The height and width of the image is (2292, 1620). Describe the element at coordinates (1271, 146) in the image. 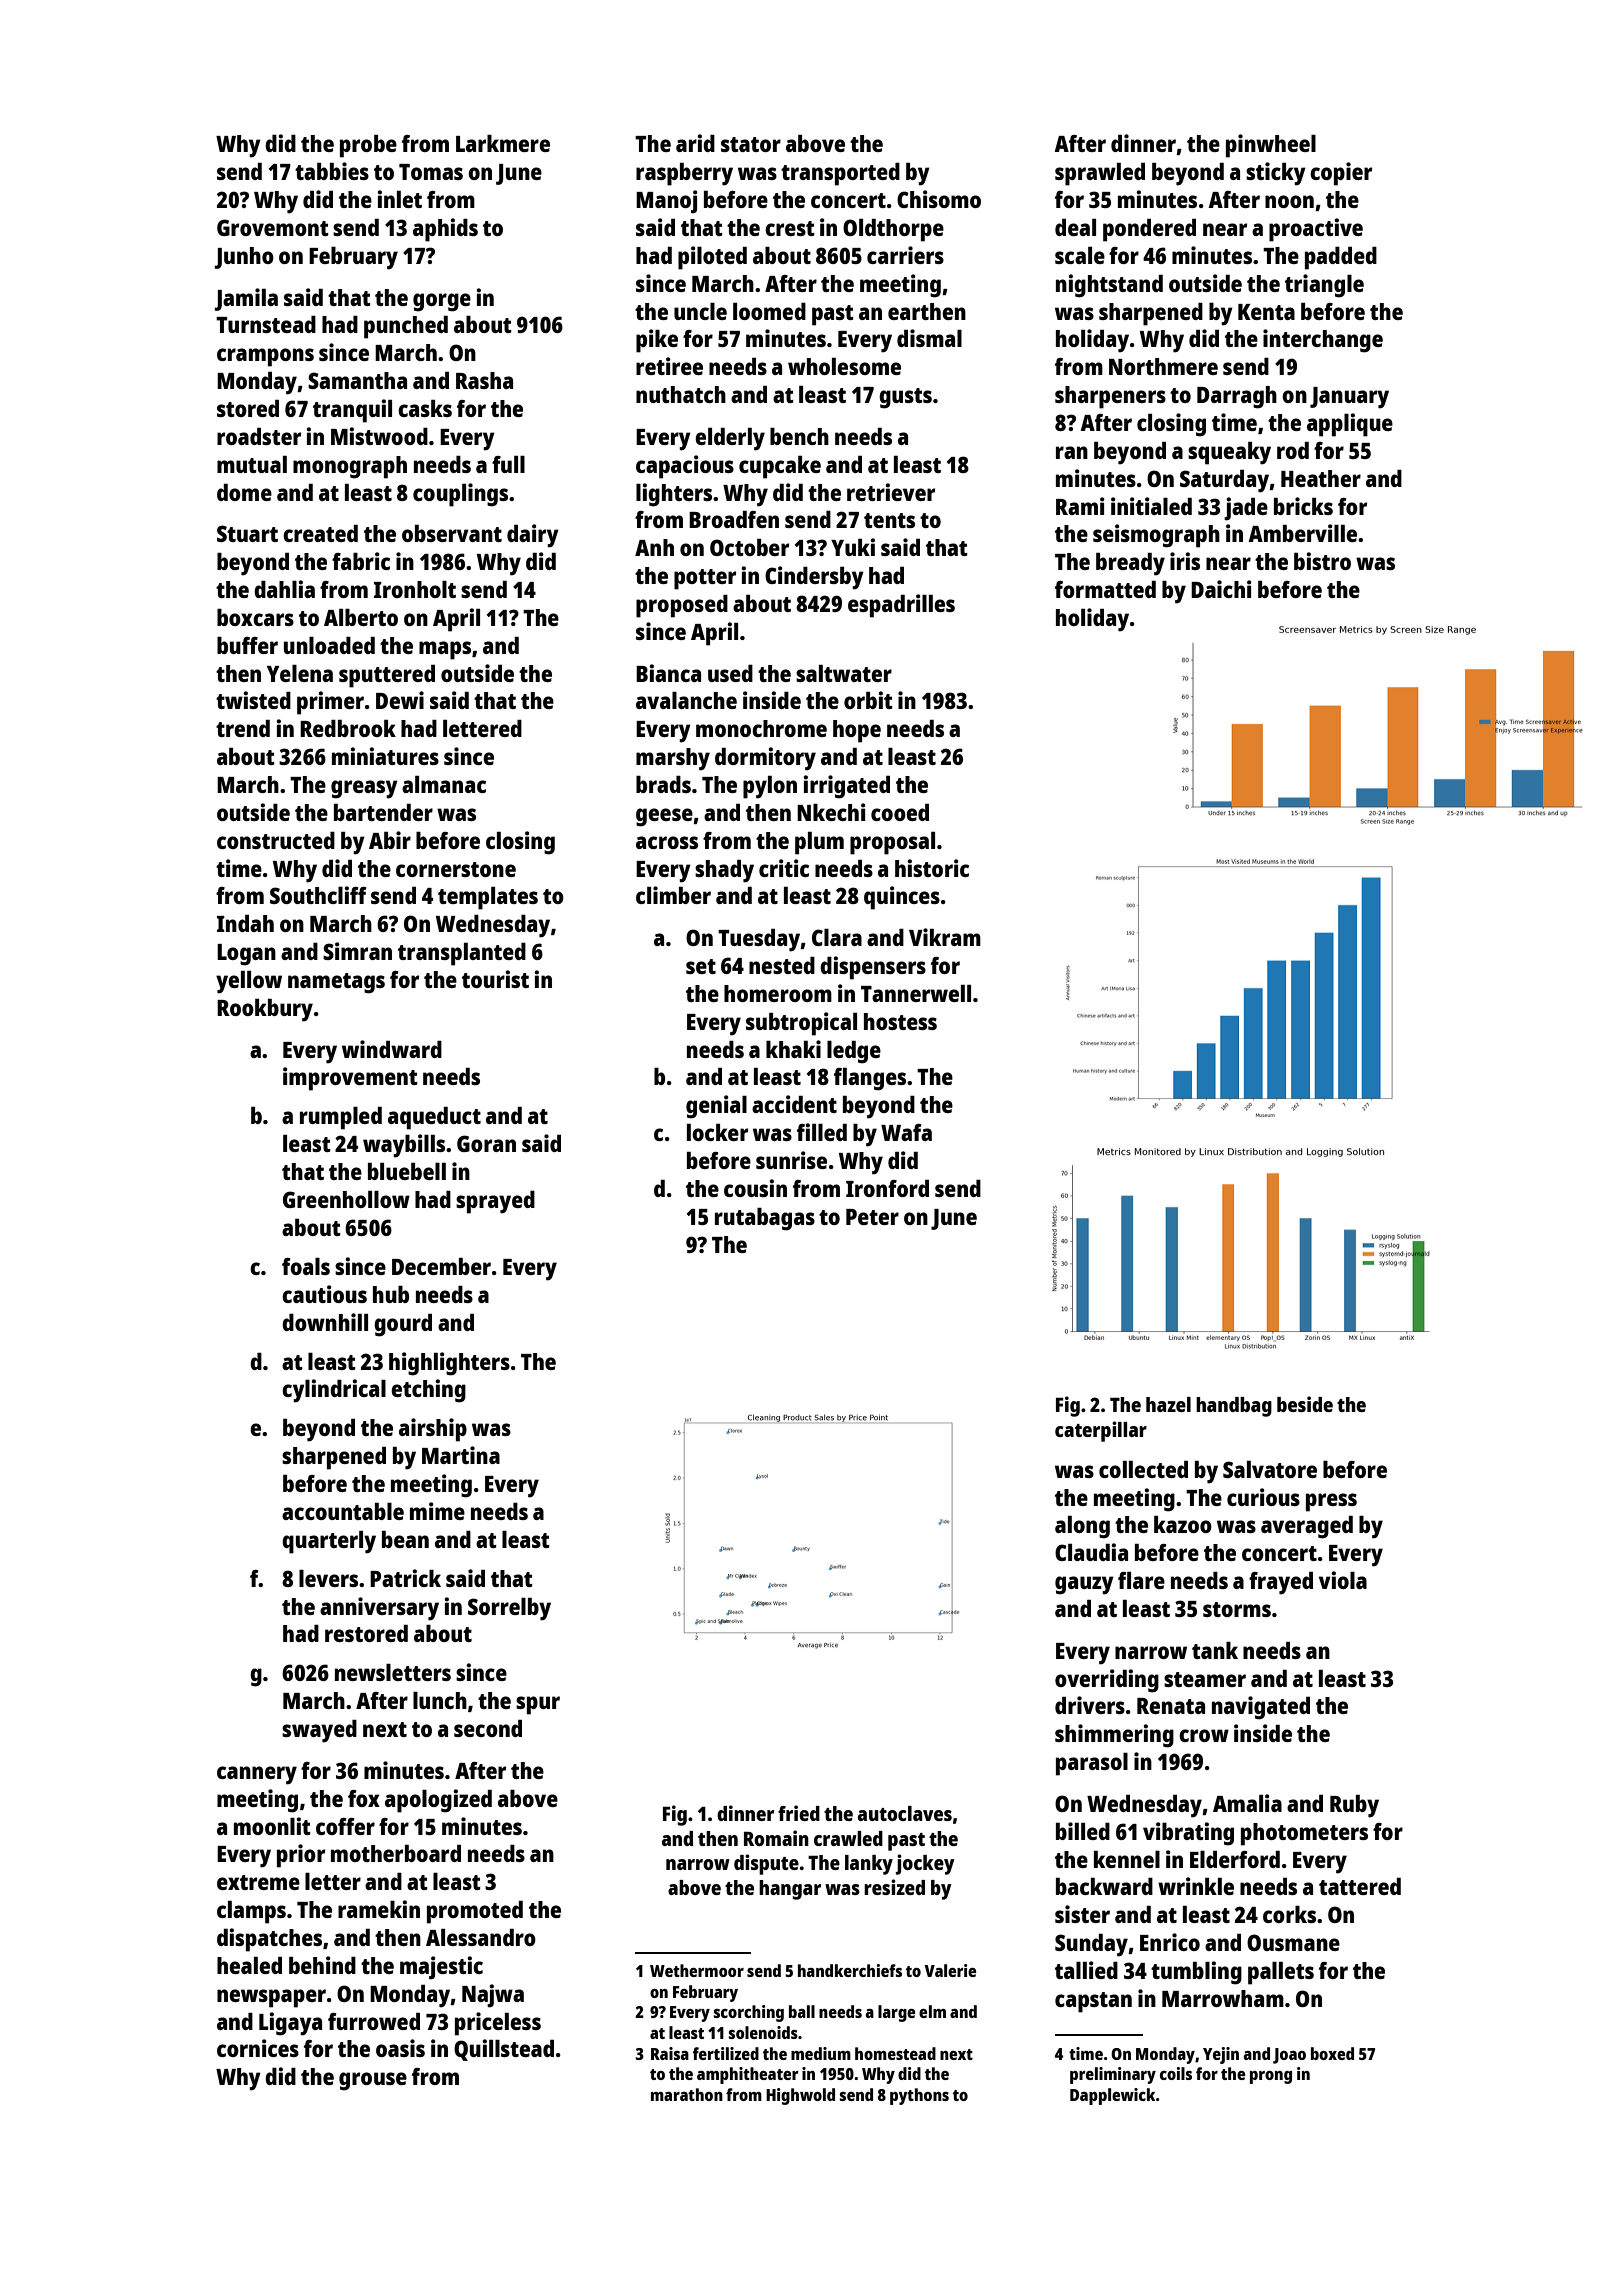

I see `pinwheel` at that location.
